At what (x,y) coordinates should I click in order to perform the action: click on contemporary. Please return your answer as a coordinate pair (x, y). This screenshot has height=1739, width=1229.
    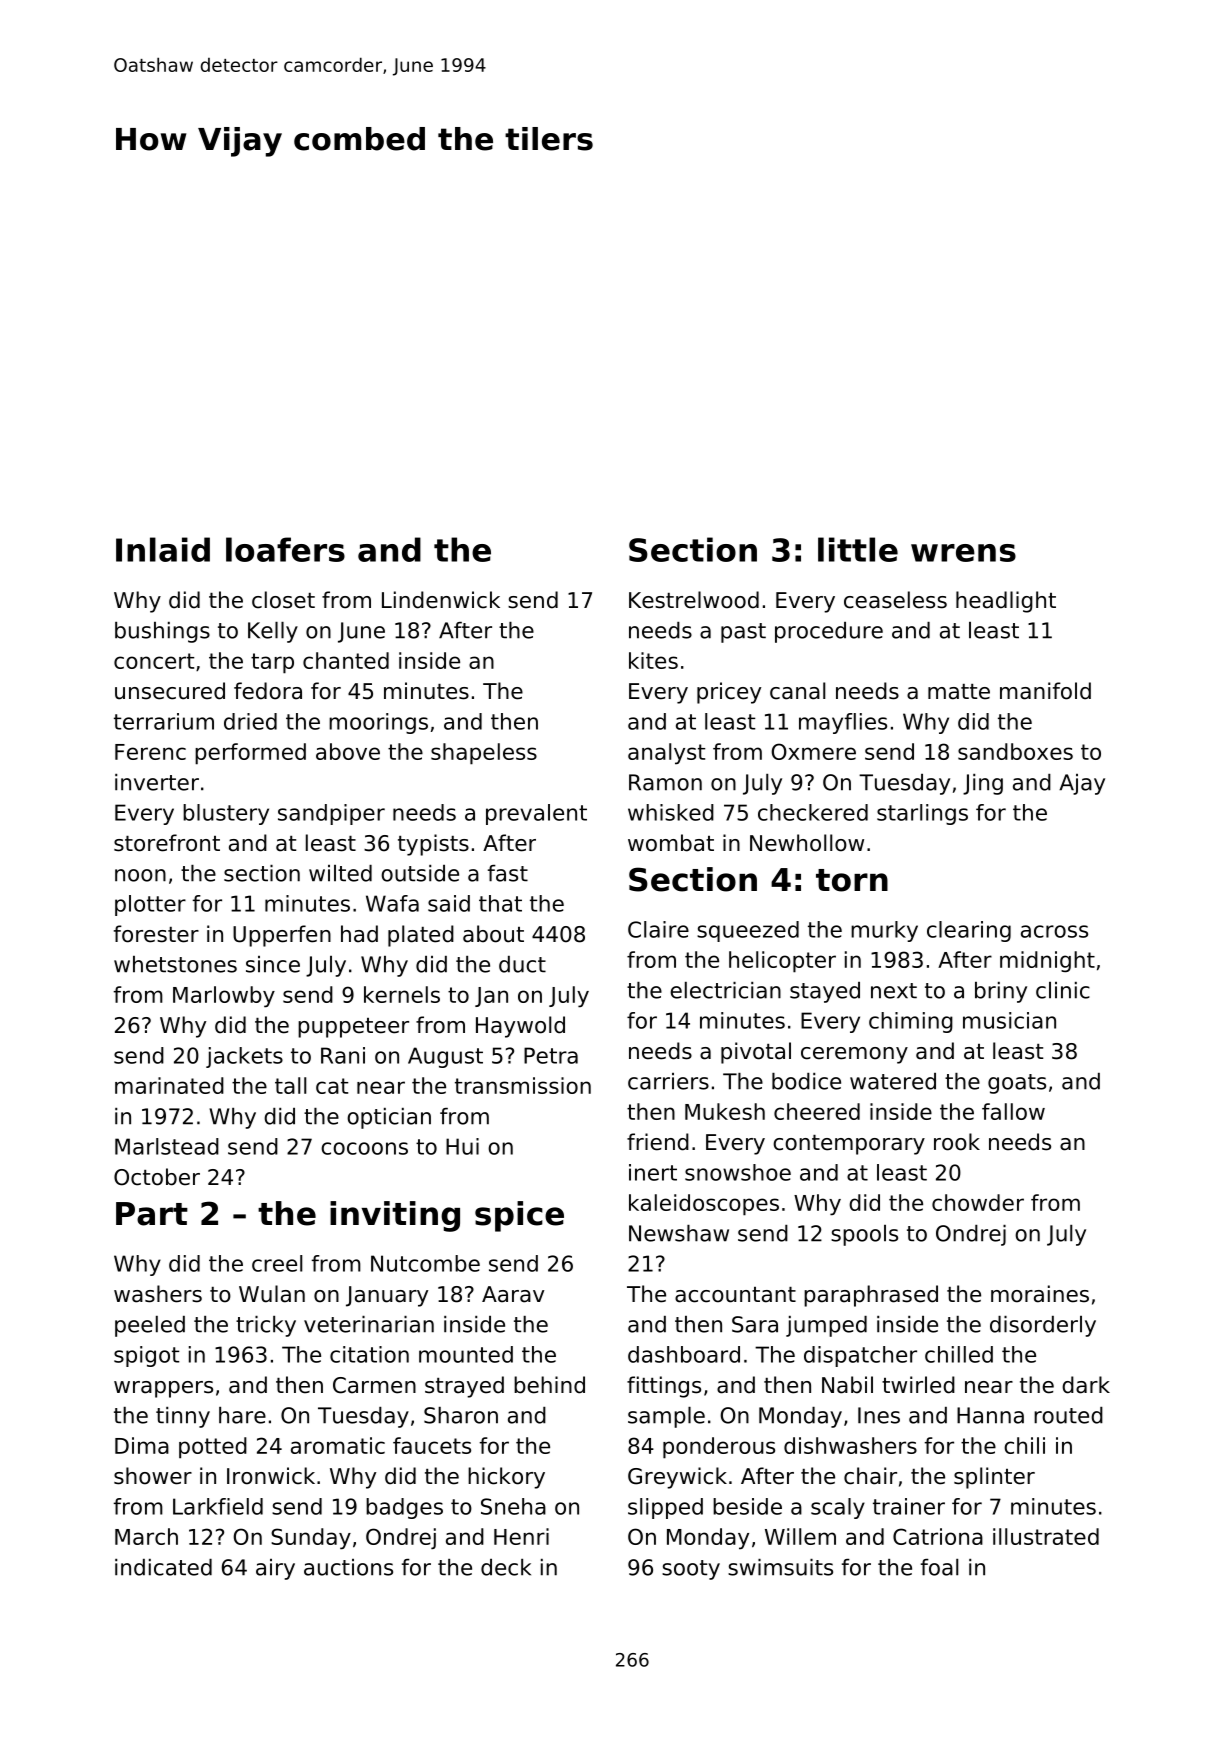
    Looking at the image, I should click on (849, 1145).
